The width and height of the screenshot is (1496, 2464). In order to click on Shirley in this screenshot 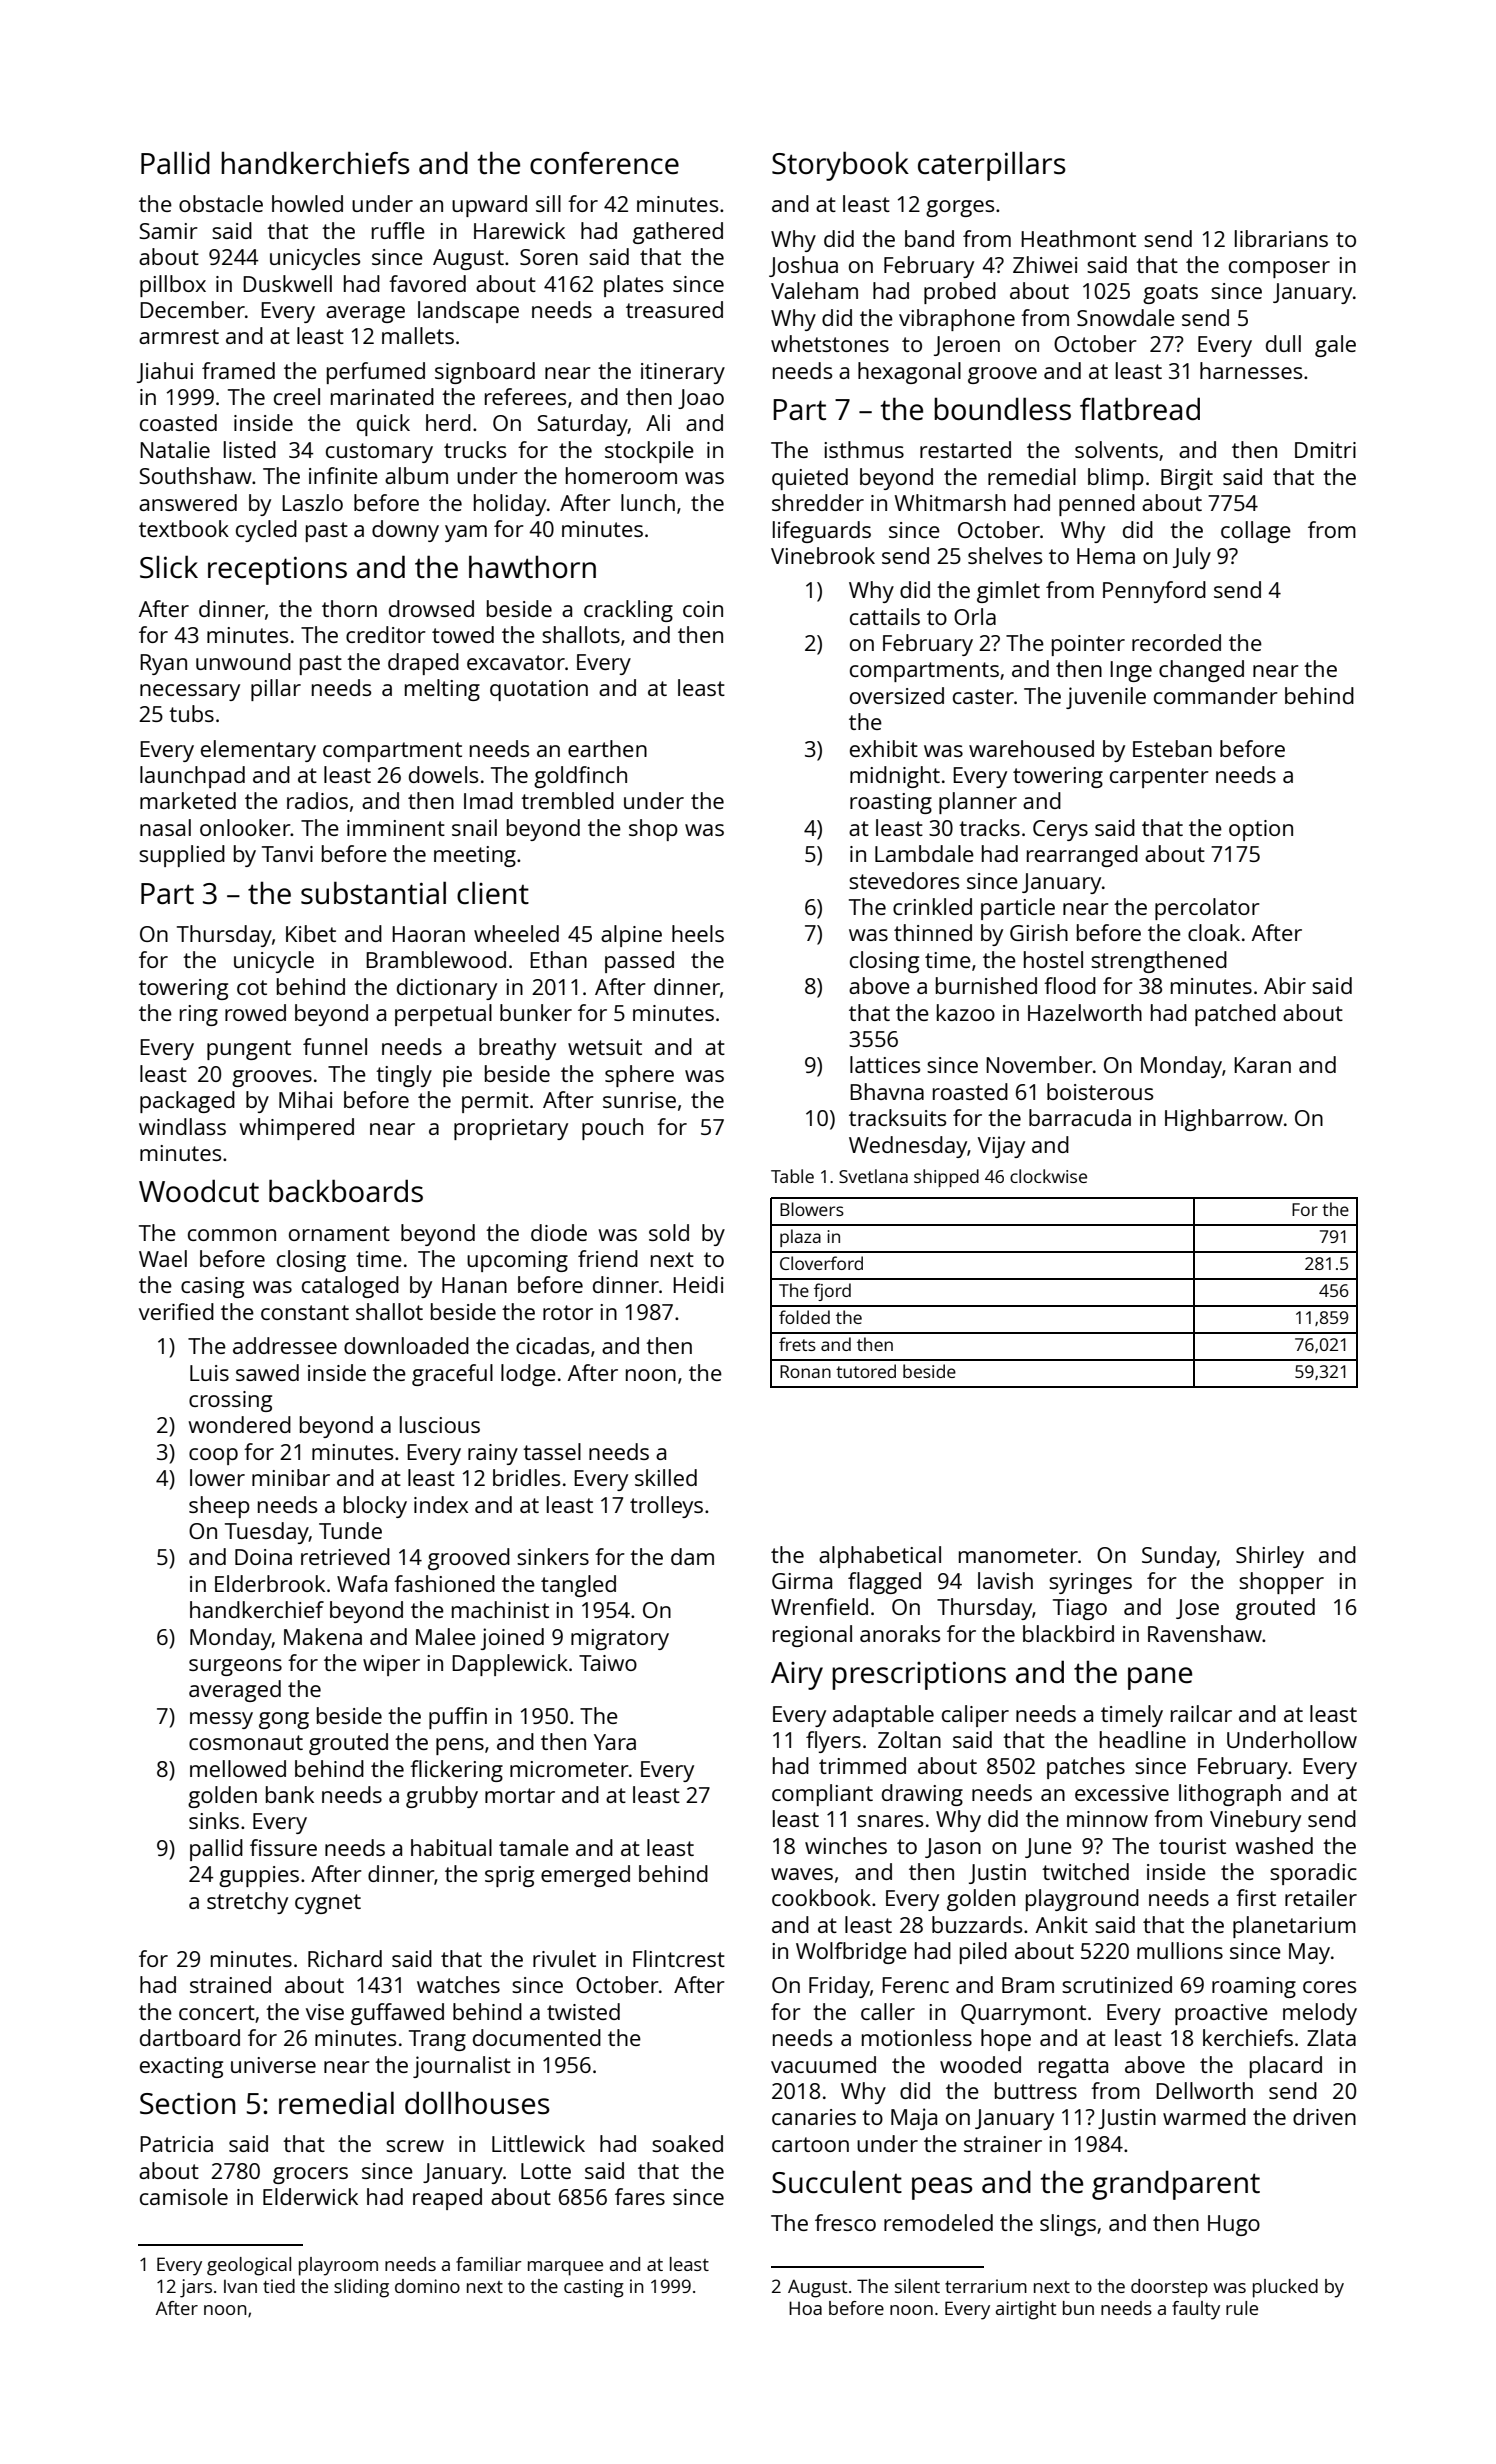, I will do `click(1270, 1557)`.
